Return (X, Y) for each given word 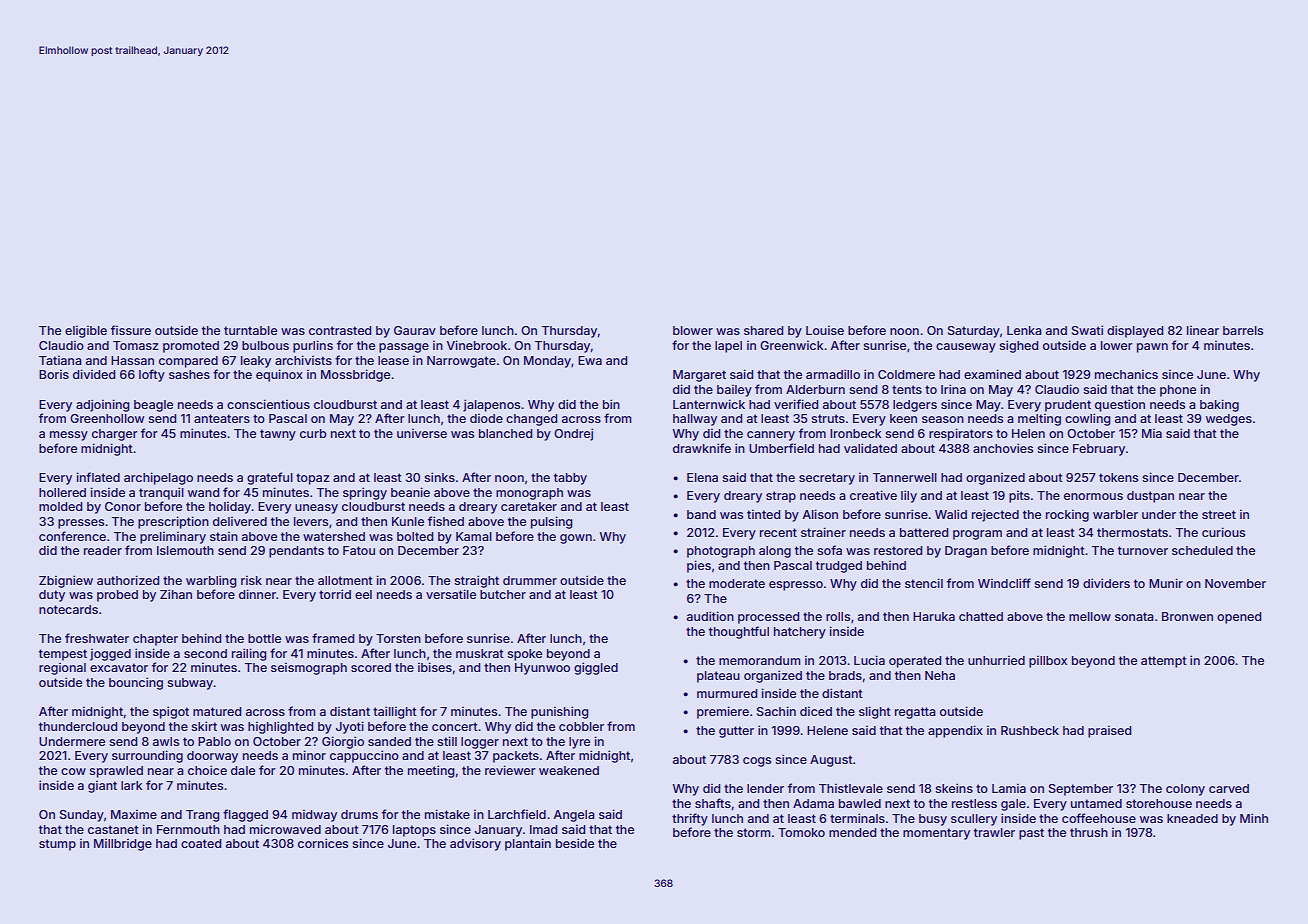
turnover (1143, 550)
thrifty (690, 819)
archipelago (158, 478)
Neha (940, 675)
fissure (131, 330)
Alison (820, 514)
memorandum (760, 660)
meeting (431, 771)
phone (1178, 391)
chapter (155, 640)
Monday (547, 362)
